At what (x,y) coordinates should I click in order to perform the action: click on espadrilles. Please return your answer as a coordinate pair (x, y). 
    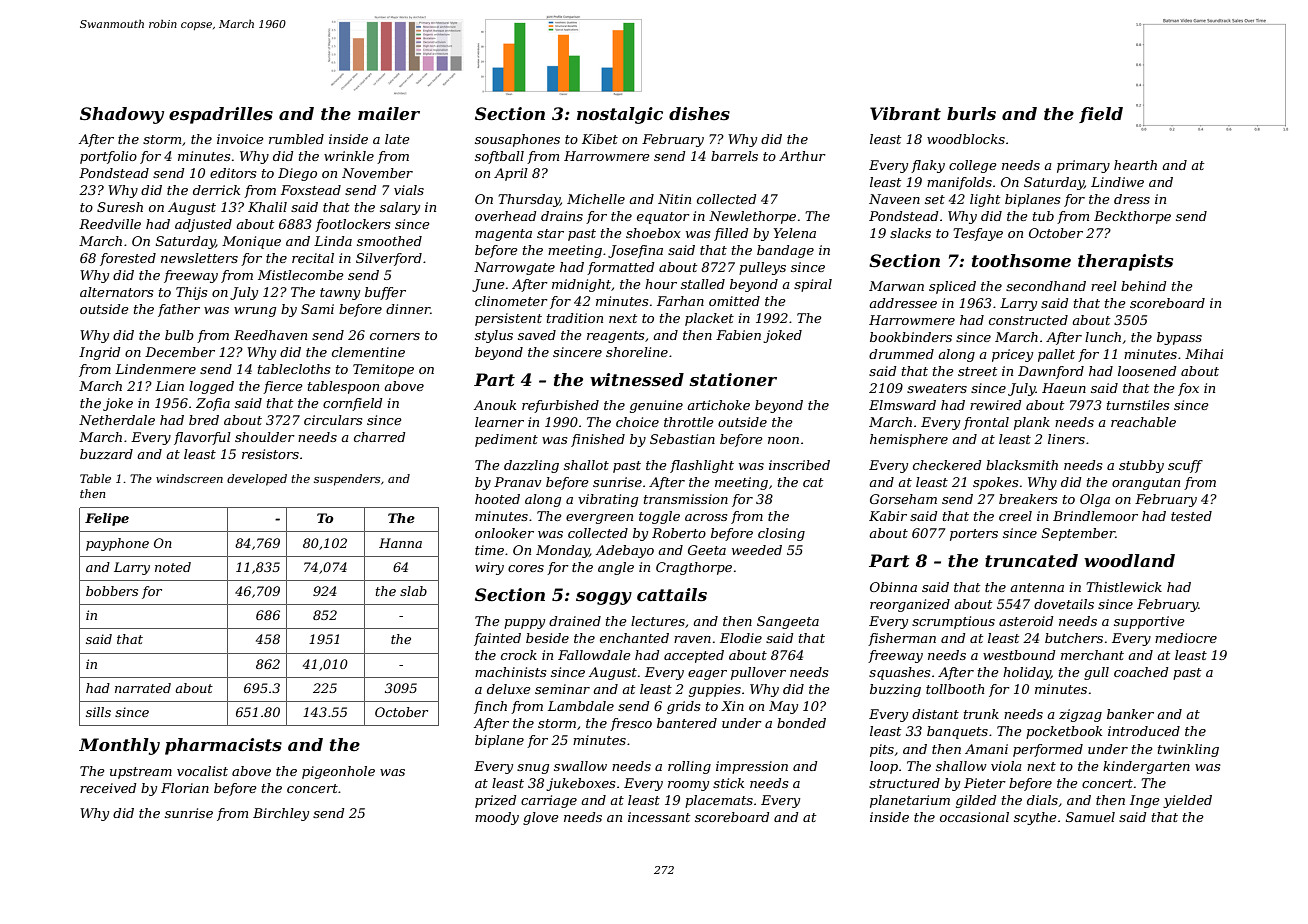
    Looking at the image, I should click on (221, 115).
